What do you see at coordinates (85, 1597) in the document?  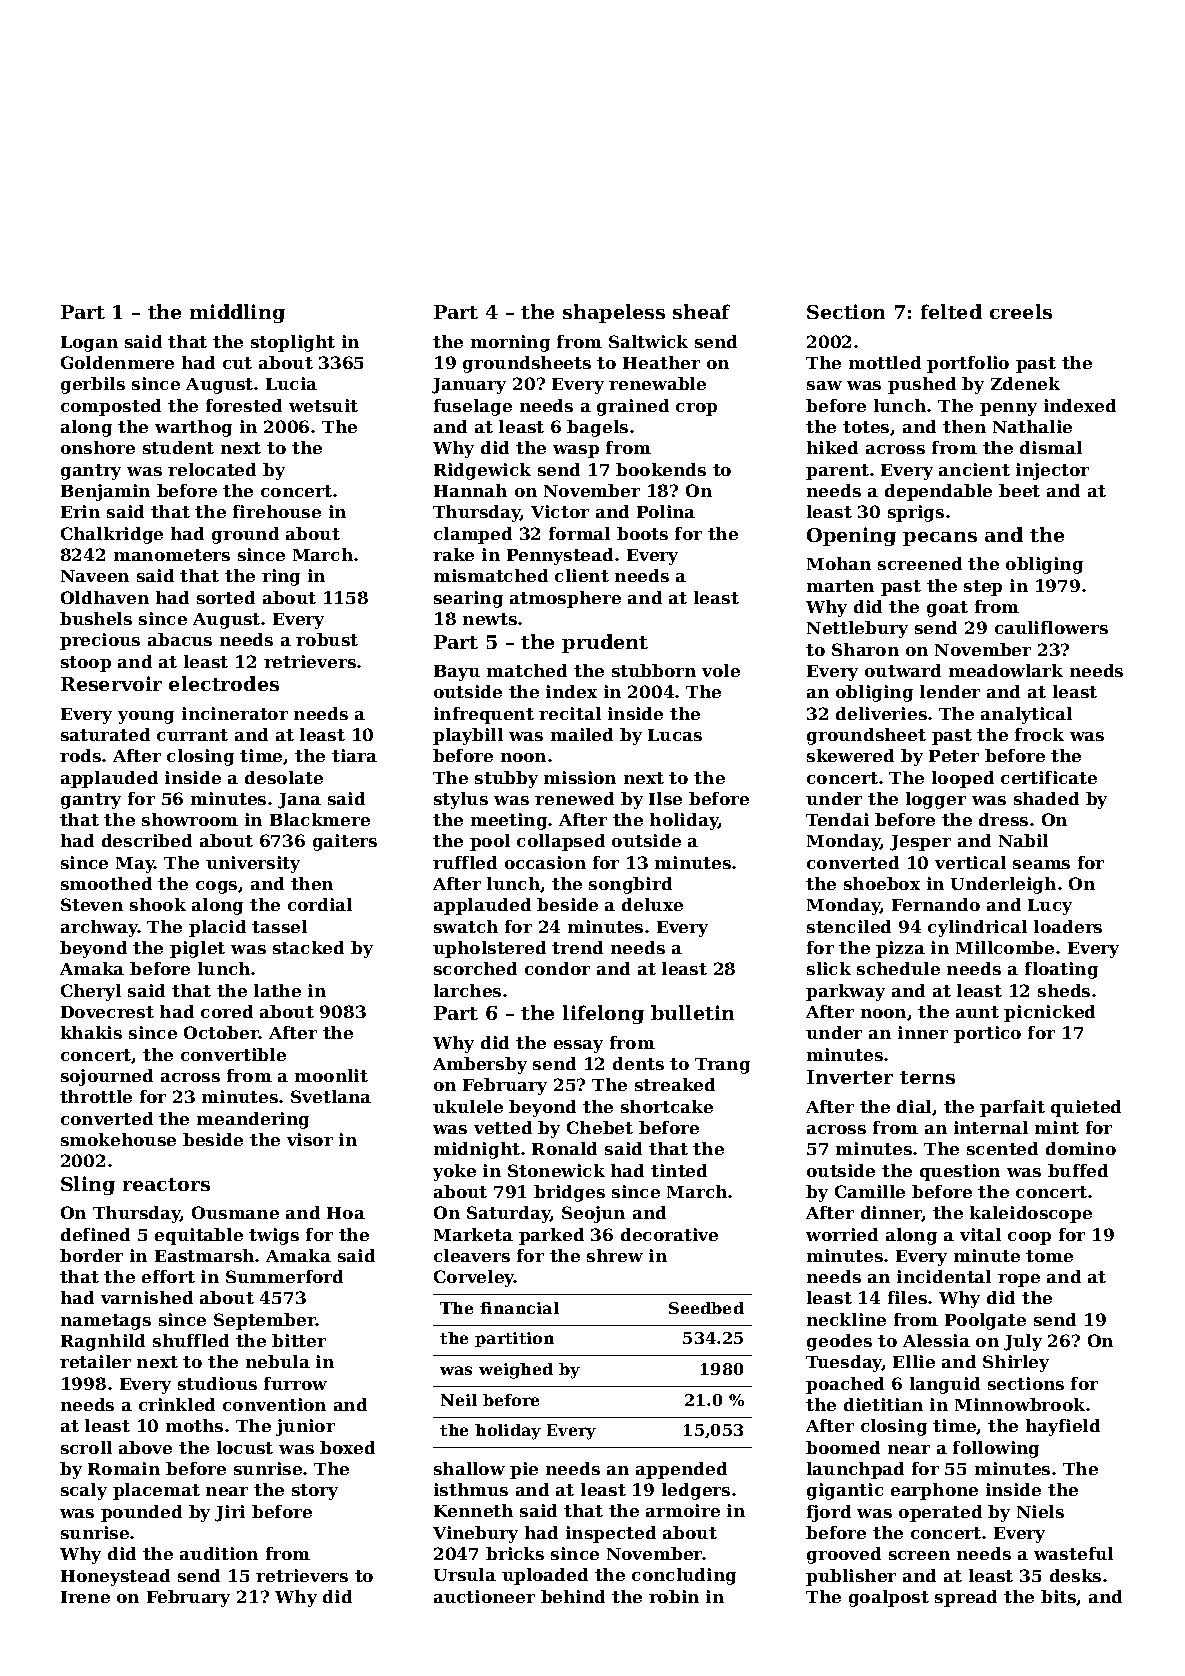 I see `Irene` at bounding box center [85, 1597].
